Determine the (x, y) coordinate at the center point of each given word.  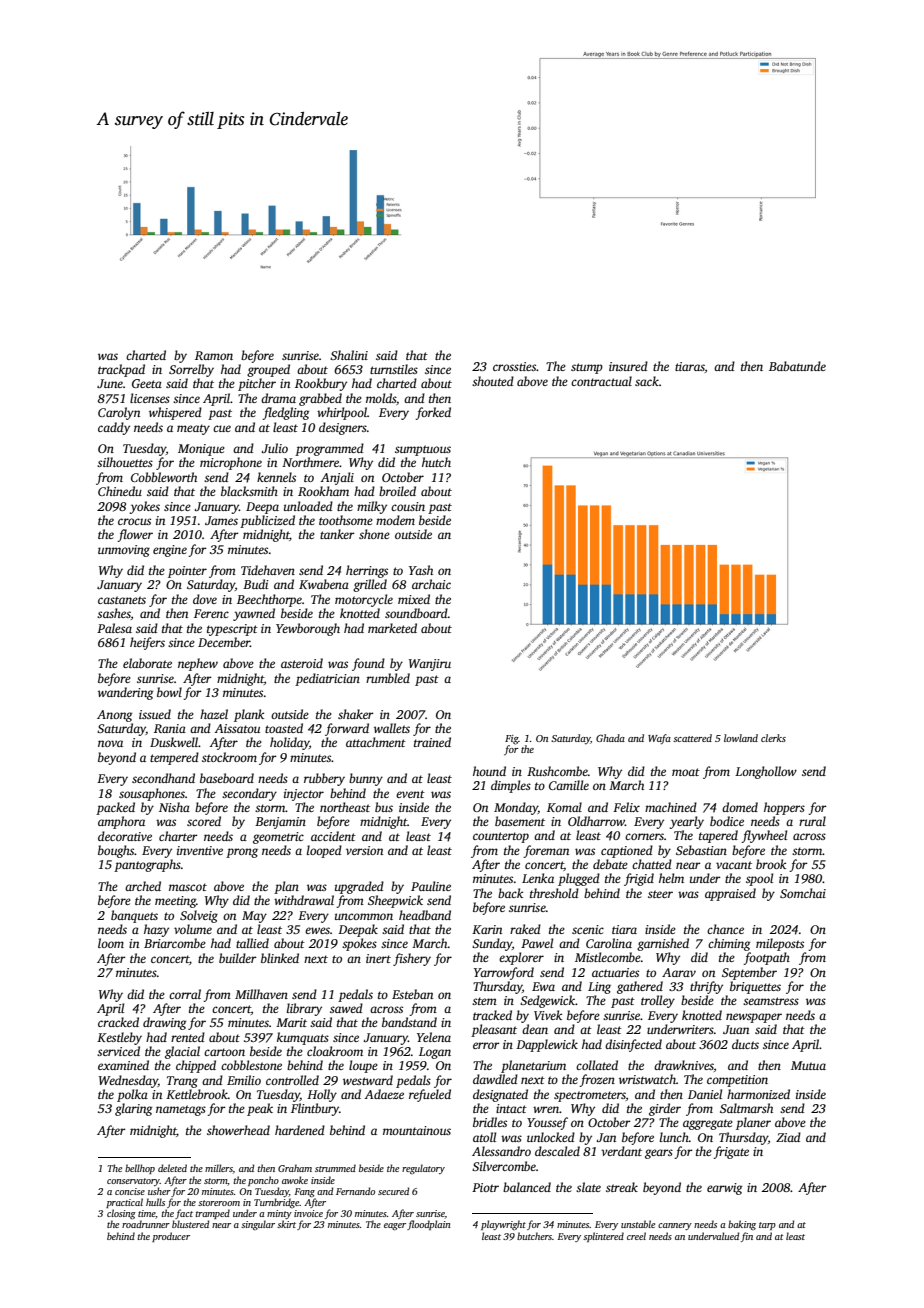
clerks (773, 738)
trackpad (121, 370)
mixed (414, 599)
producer (171, 1237)
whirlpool (342, 413)
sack (647, 381)
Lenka (538, 878)
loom (111, 943)
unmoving (124, 551)
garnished (663, 944)
